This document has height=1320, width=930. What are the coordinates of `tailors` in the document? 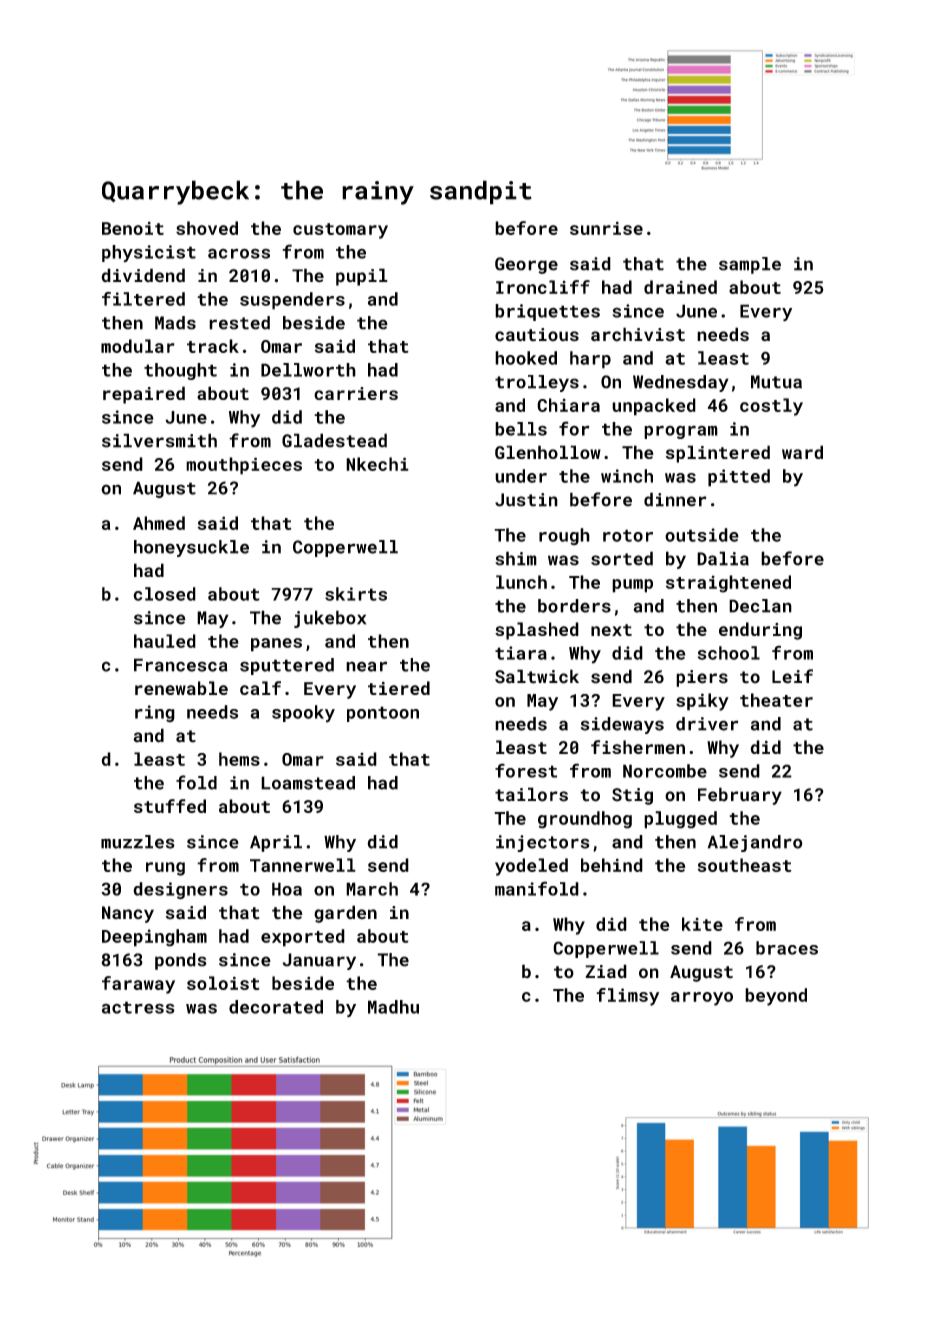 It's located at (531, 794).
